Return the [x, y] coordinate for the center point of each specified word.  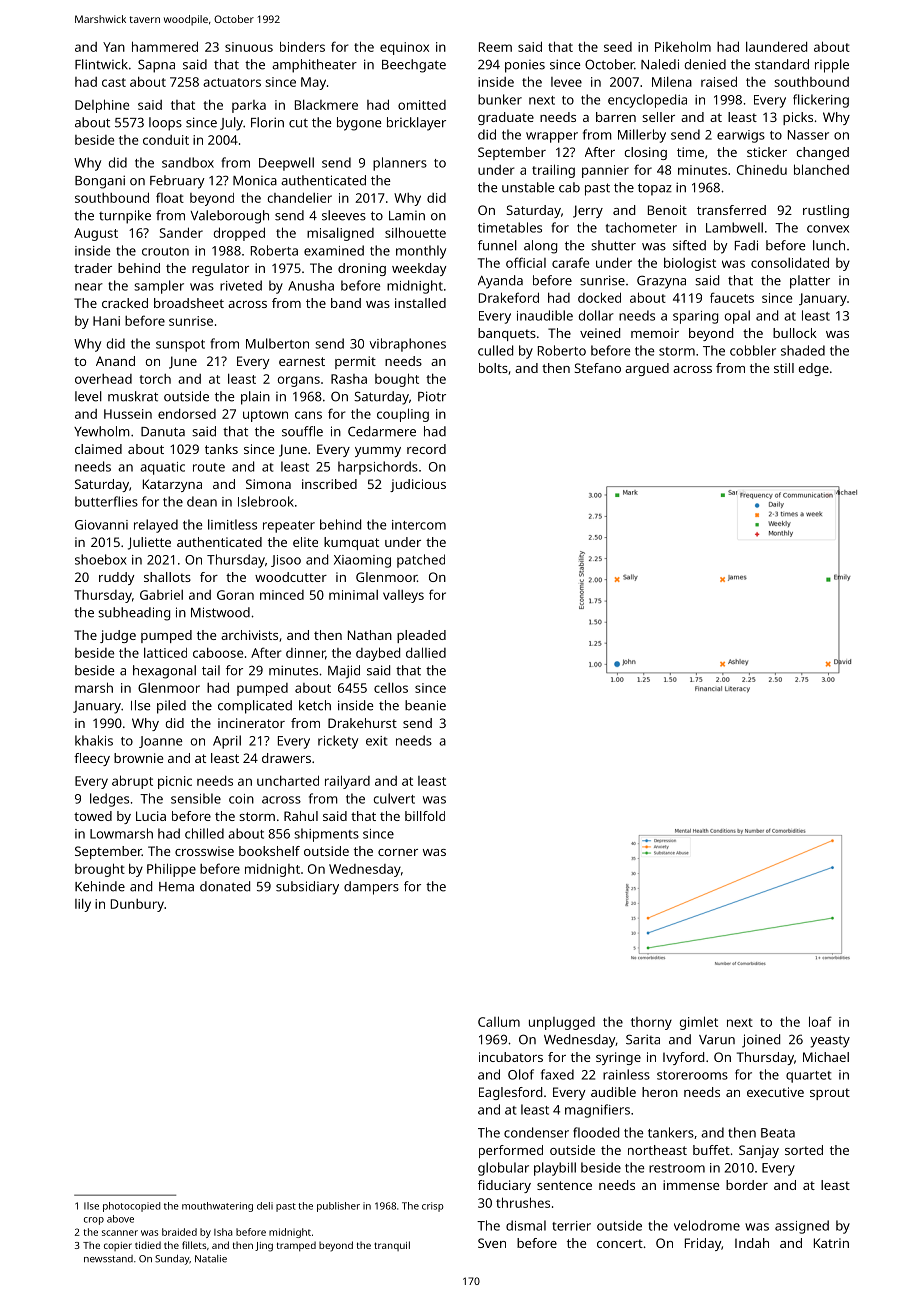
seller [658, 117]
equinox [404, 48]
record [426, 449]
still [784, 368]
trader [93, 268]
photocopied [132, 1207]
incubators [511, 1057]
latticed [165, 653]
